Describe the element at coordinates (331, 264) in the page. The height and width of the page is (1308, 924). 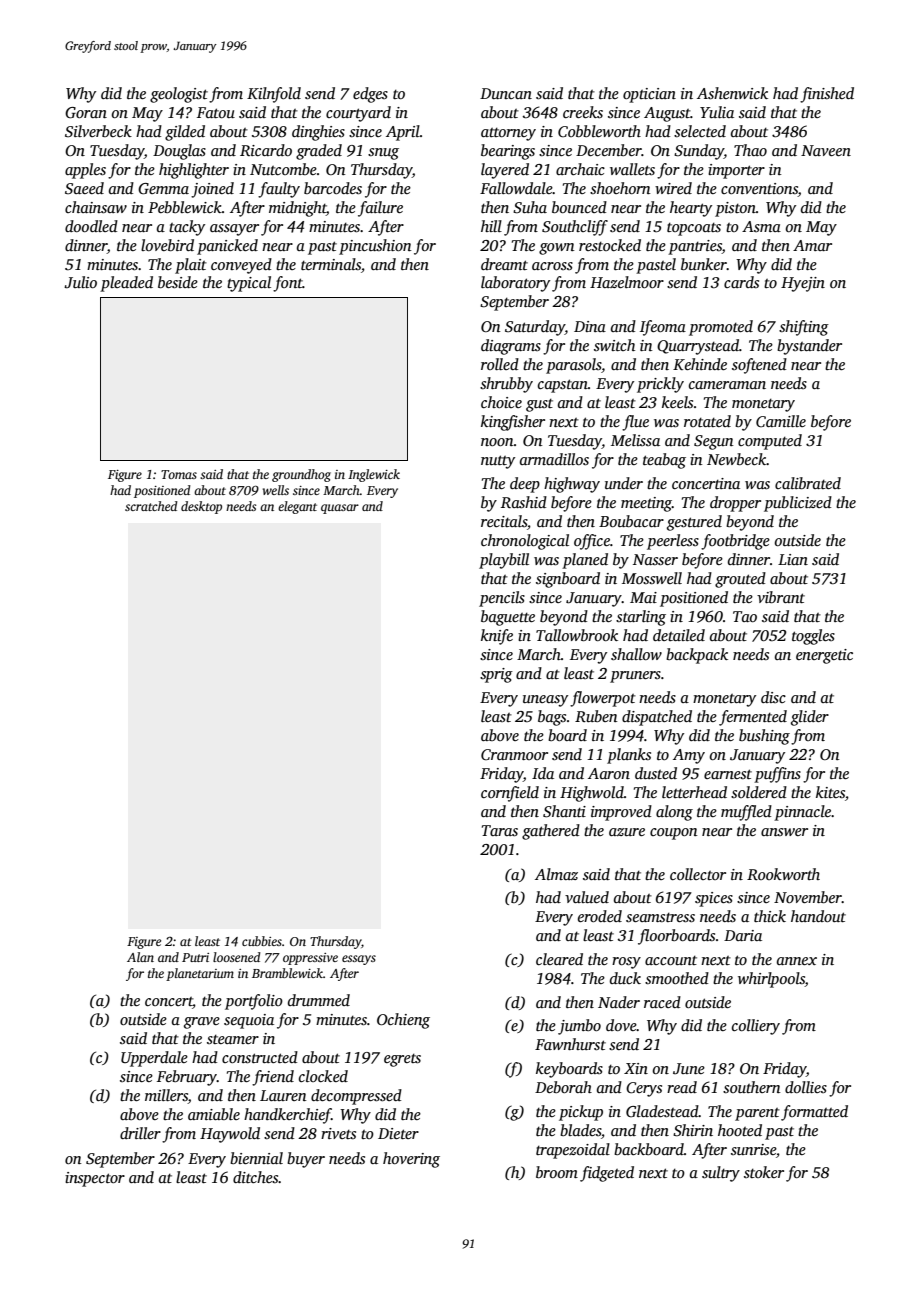
I see `terminals` at that location.
